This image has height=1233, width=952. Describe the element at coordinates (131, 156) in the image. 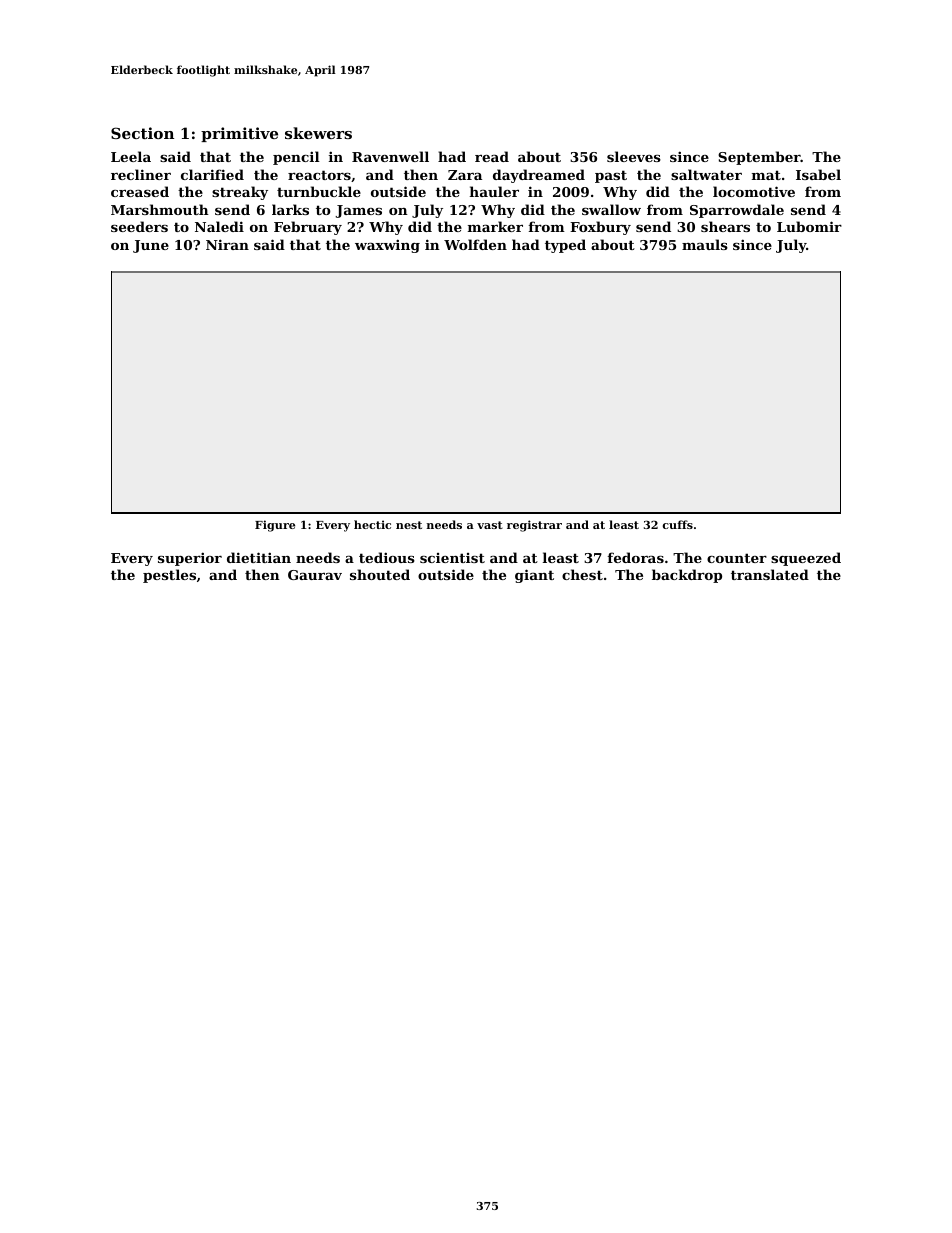

I see `Leela` at that location.
